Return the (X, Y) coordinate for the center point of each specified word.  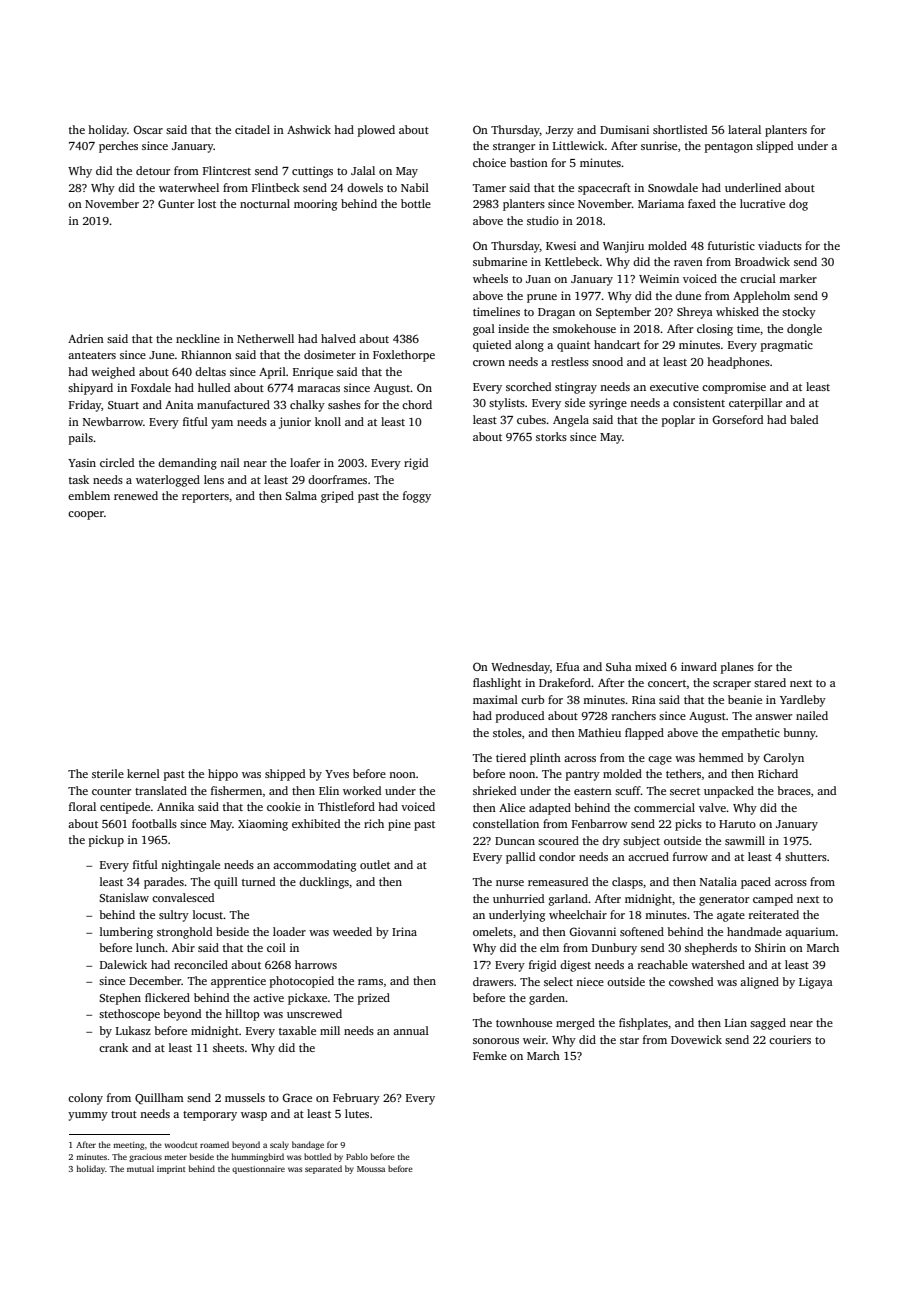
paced (756, 883)
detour (153, 170)
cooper (86, 515)
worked (362, 790)
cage (660, 760)
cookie (284, 806)
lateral (744, 129)
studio (543, 220)
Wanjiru (623, 247)
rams (370, 982)
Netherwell (265, 338)
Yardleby (803, 701)
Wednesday (520, 668)
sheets (228, 1047)
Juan (538, 279)
